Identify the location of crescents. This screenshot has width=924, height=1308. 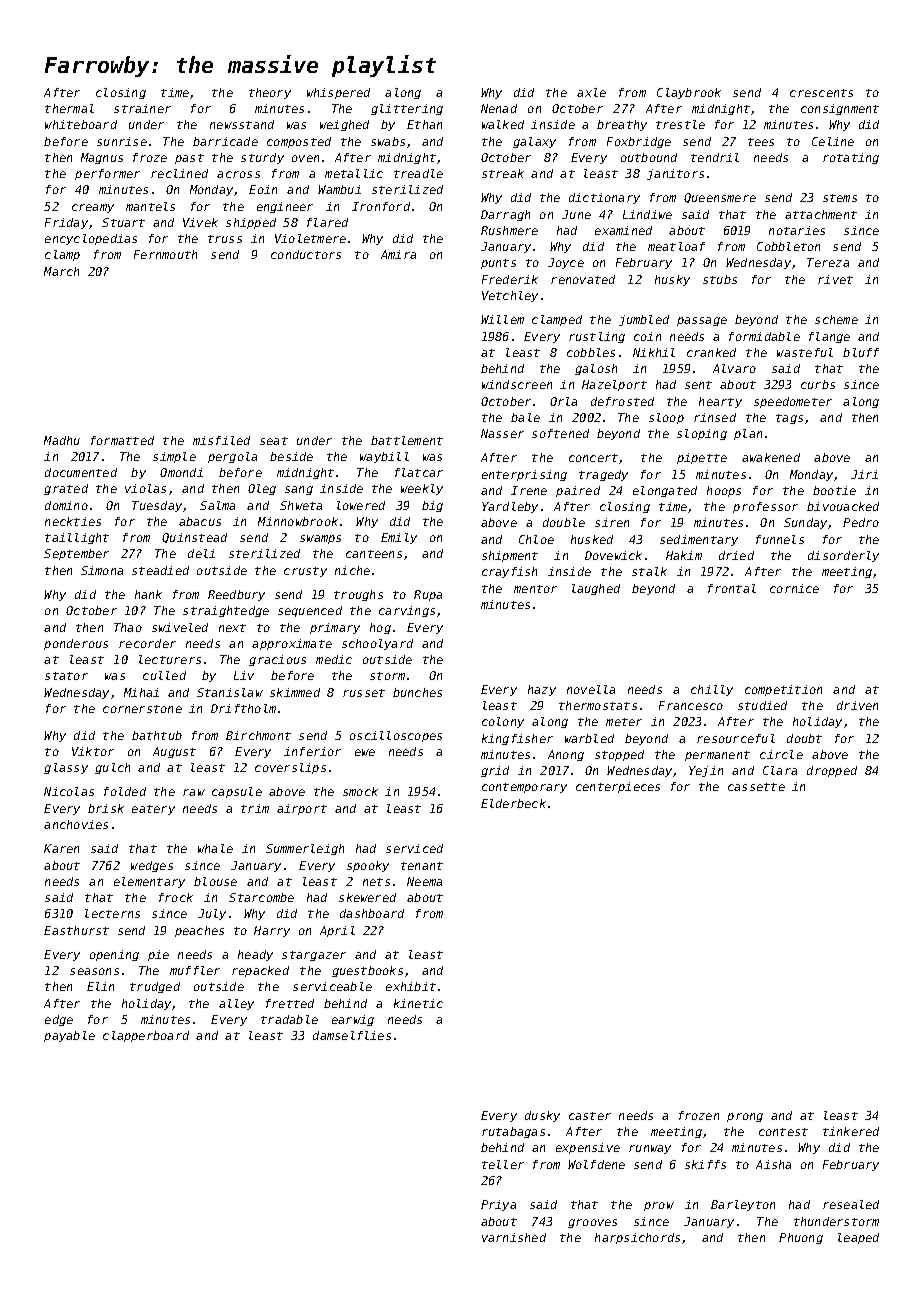
(821, 93).
